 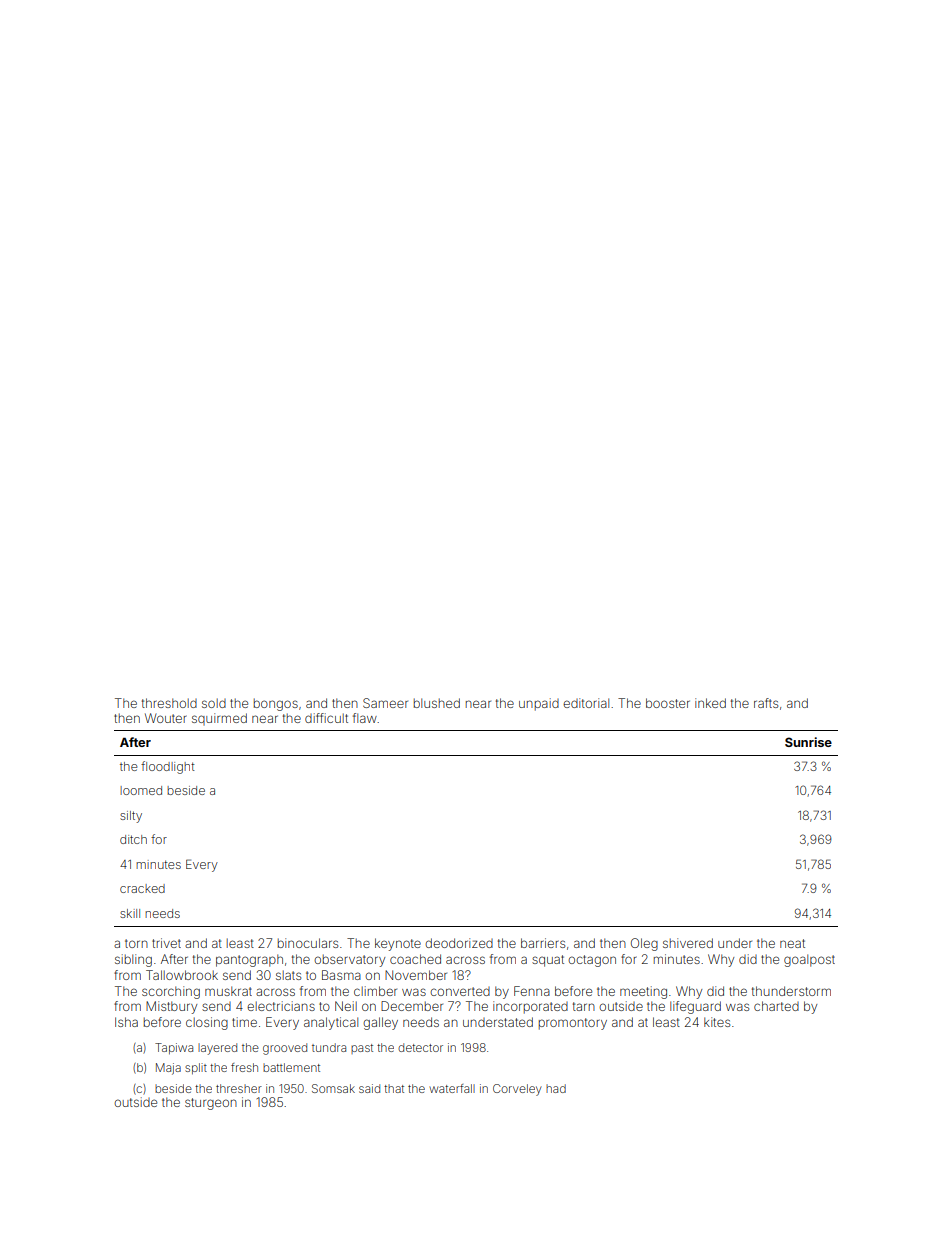 I want to click on Sunrise, so click(x=808, y=742).
